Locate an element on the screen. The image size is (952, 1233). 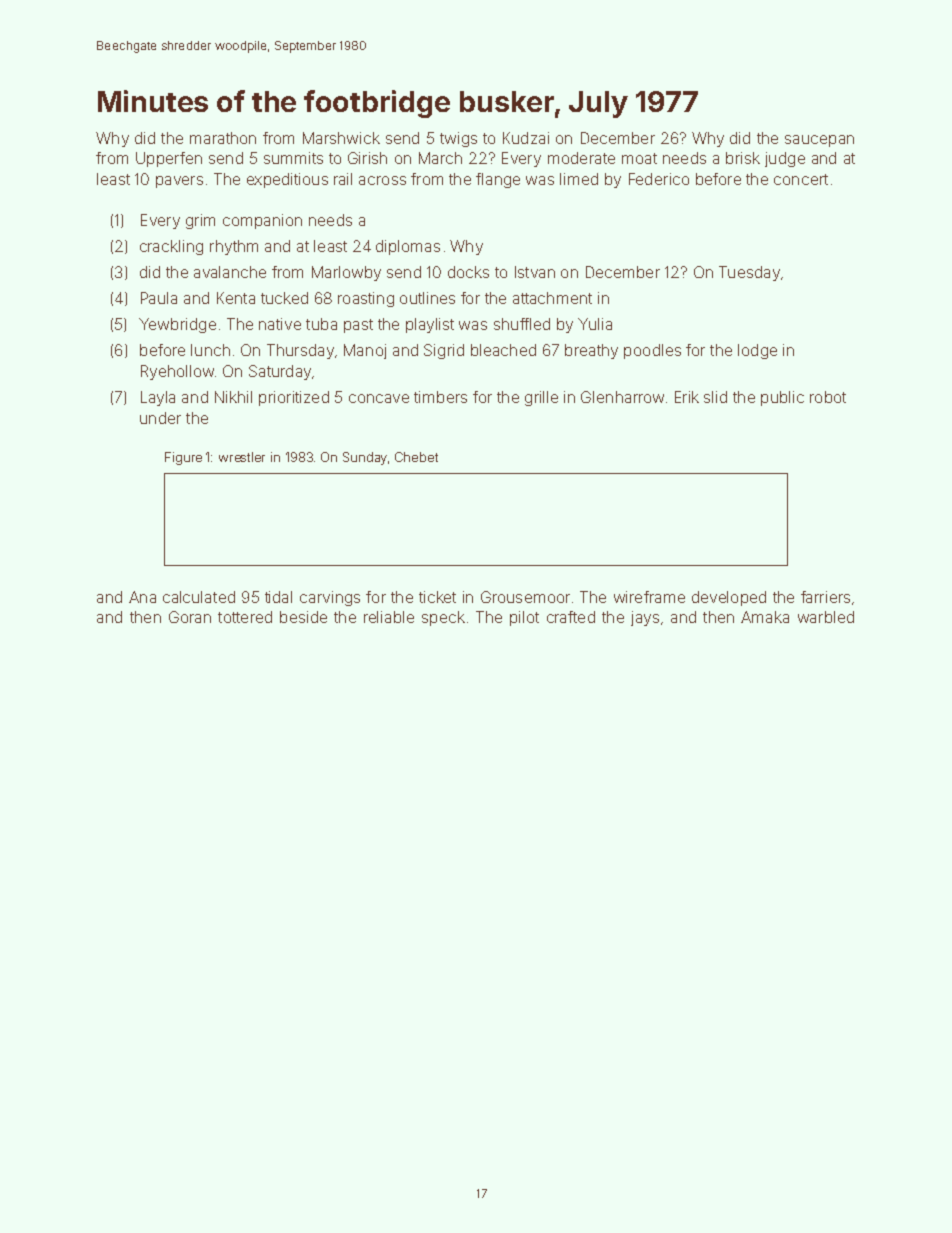
pilot is located at coordinates (524, 618).
